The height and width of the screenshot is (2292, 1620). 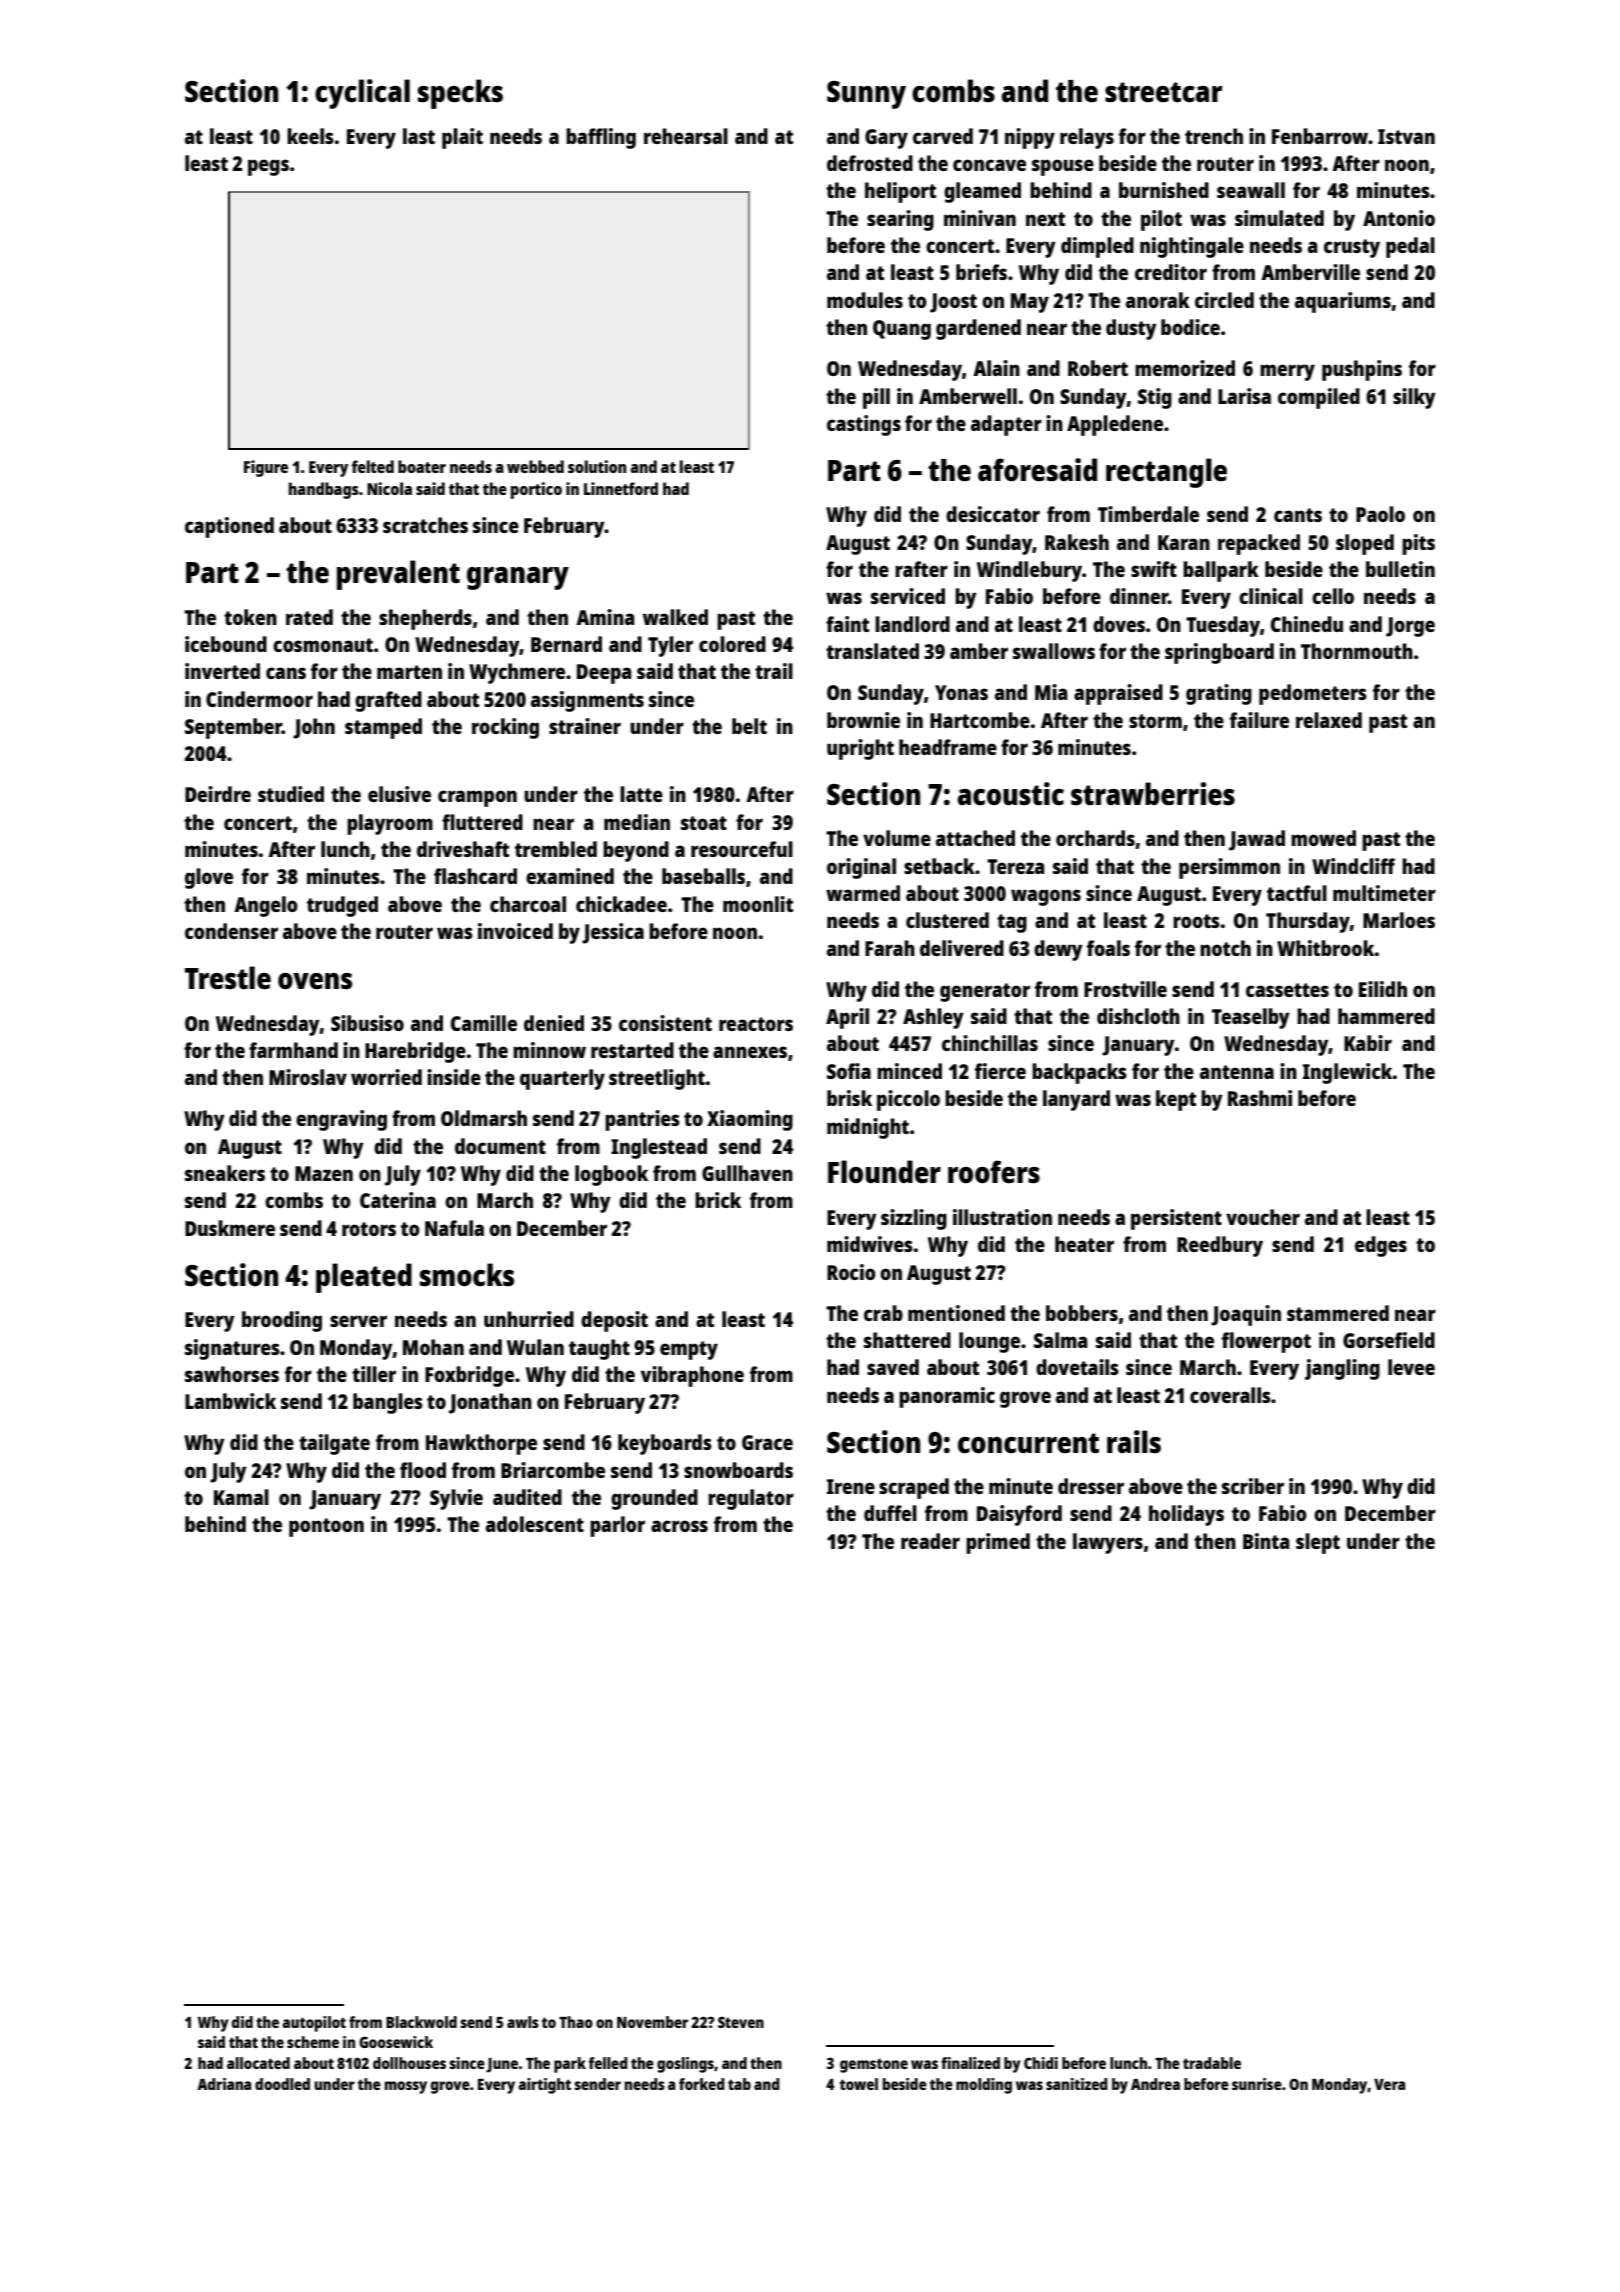 What do you see at coordinates (617, 1526) in the screenshot?
I see `parlor` at bounding box center [617, 1526].
